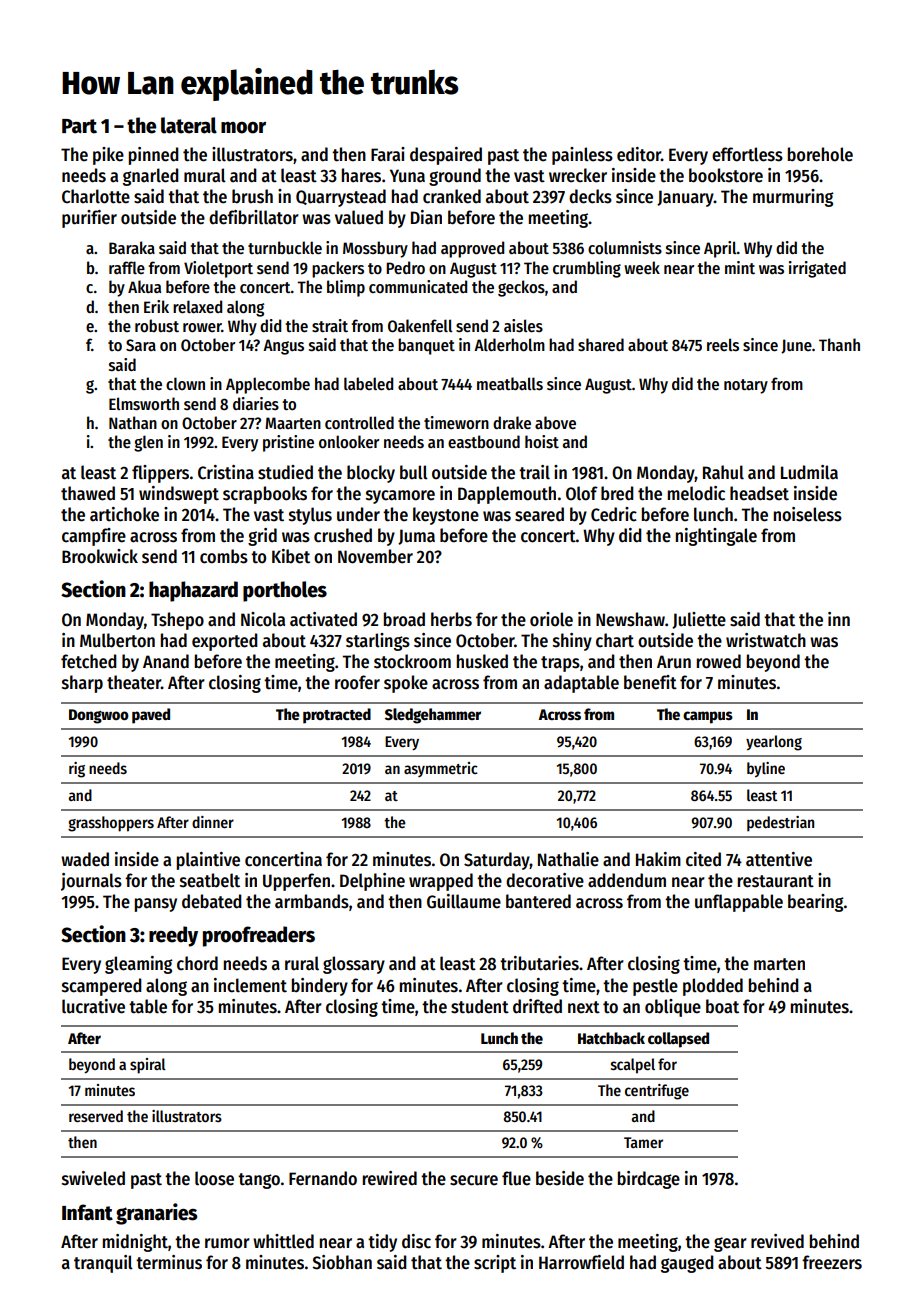 Image resolution: width=924 pixels, height=1308 pixels. Describe the element at coordinates (349, 441) in the screenshot. I see `onlooker` at that location.
